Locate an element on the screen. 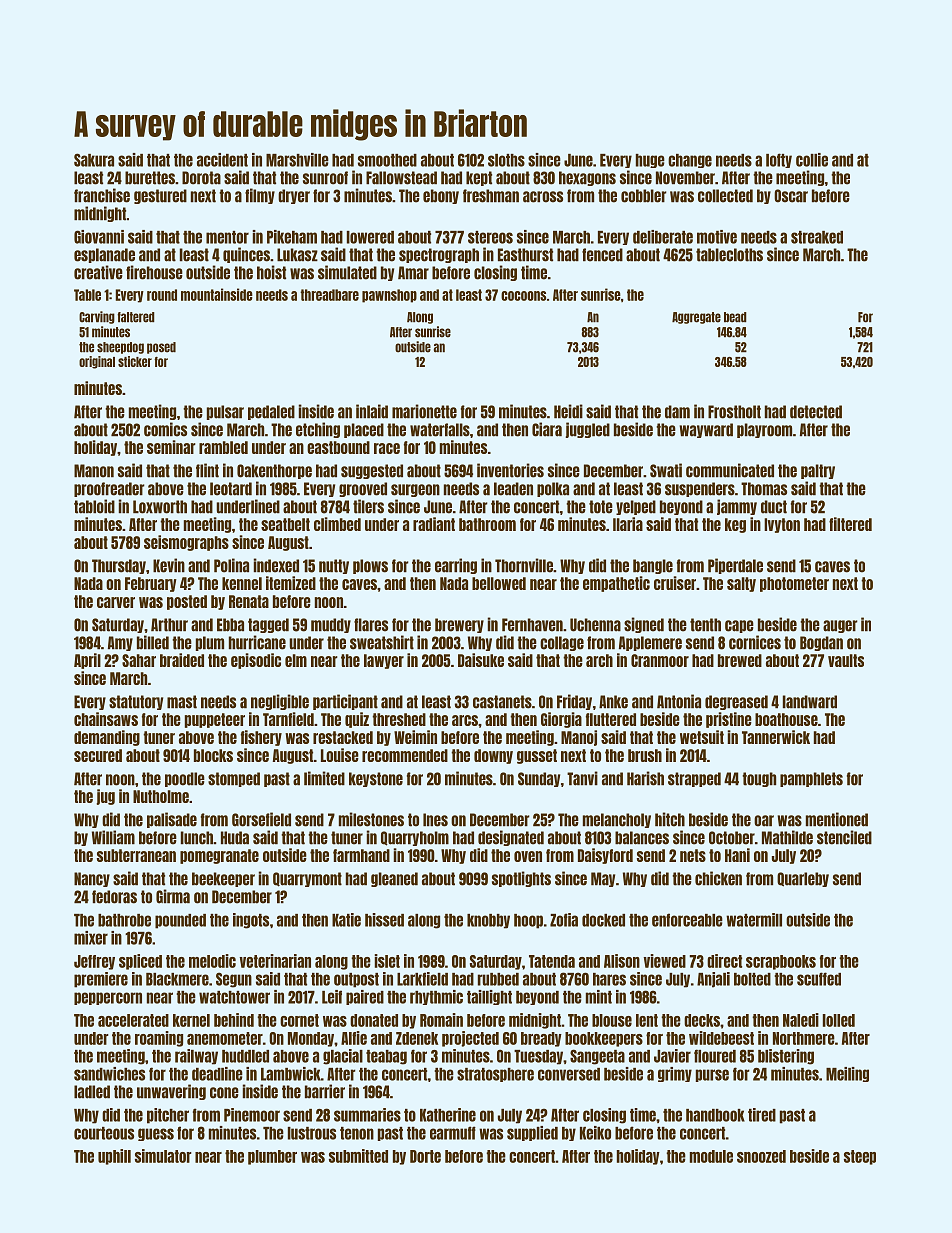 This screenshot has width=952, height=1233. pawnshop is located at coordinates (389, 296).
